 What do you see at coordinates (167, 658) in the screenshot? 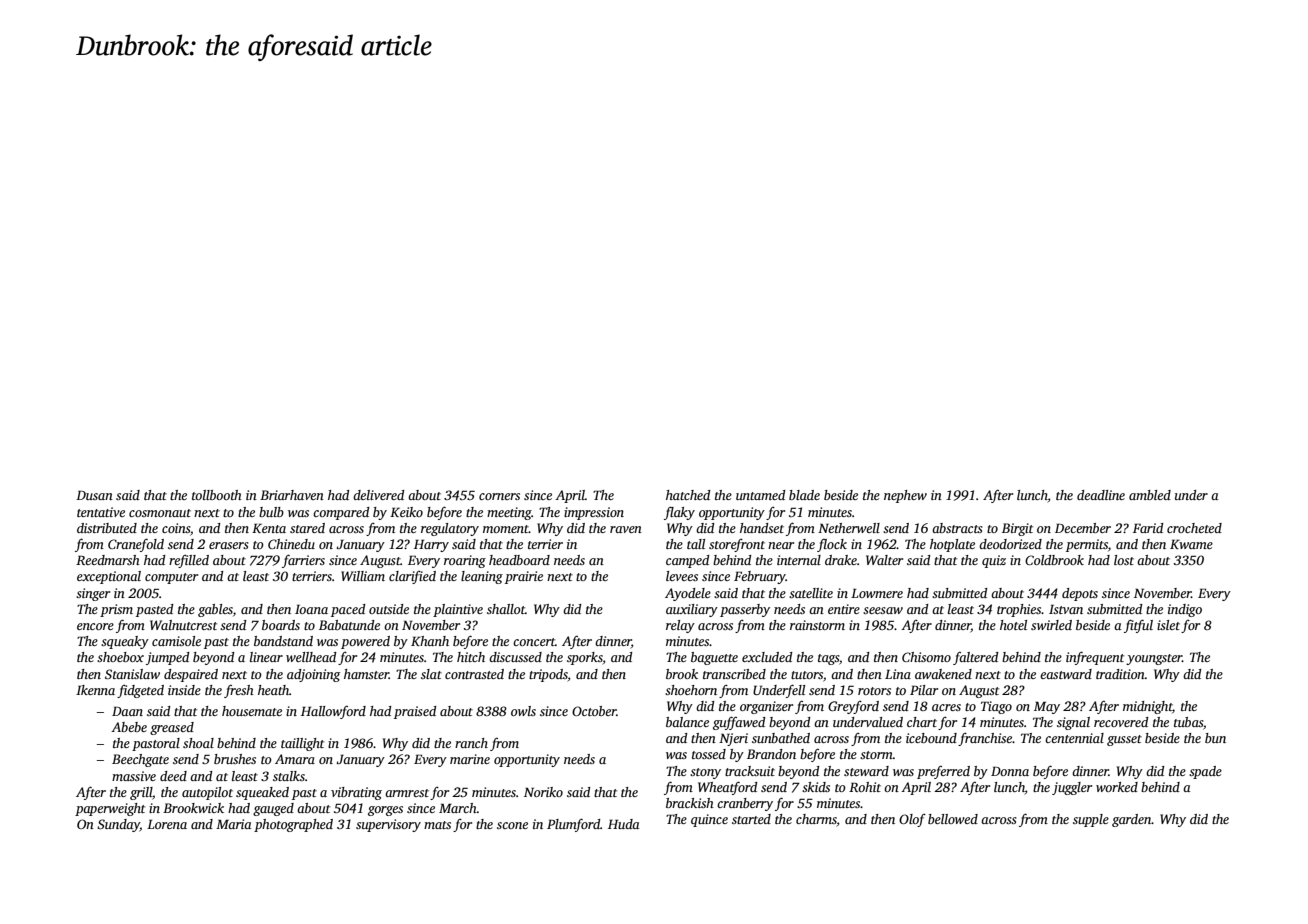
I see `jumped` at bounding box center [167, 658].
